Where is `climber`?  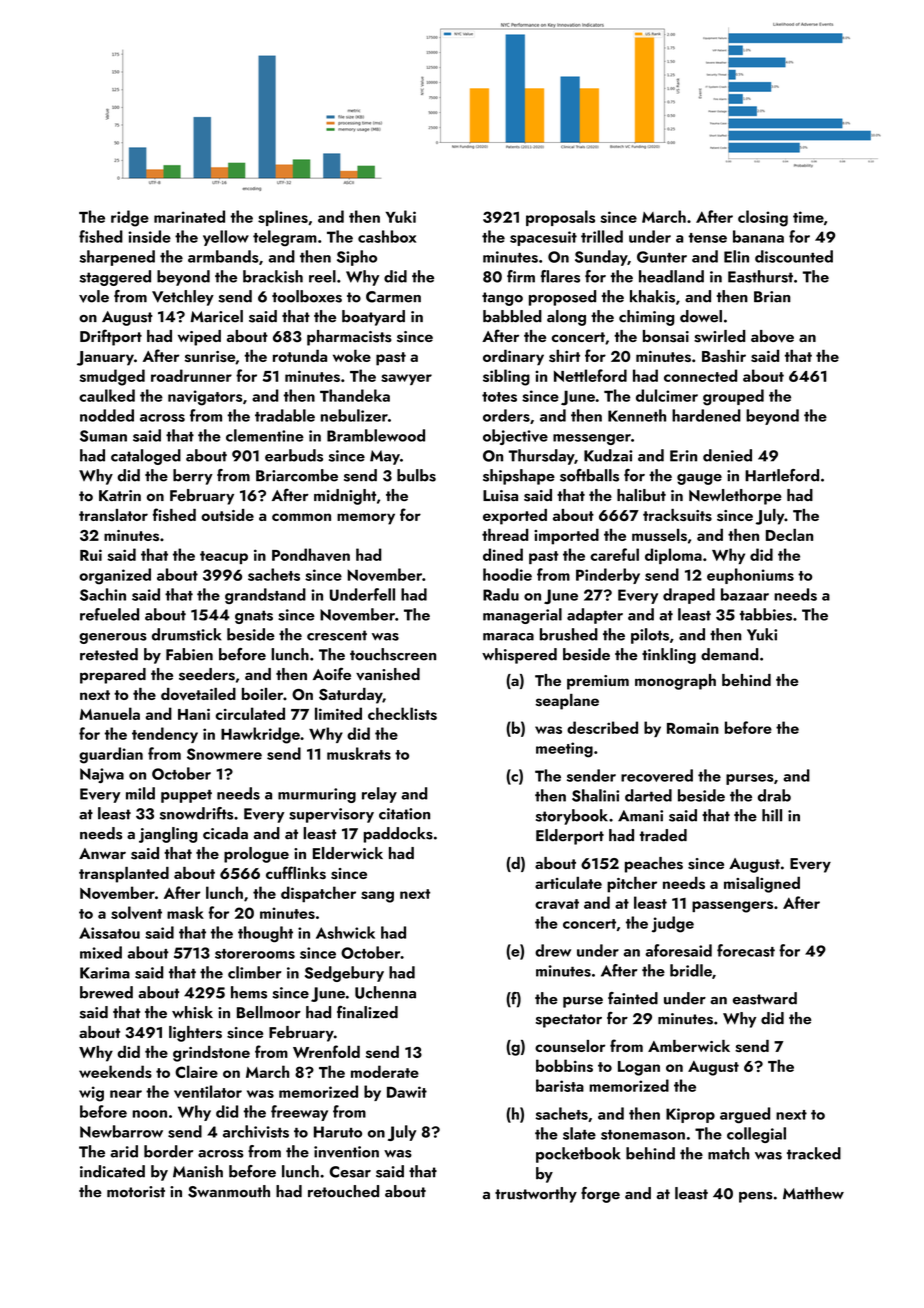
climber is located at coordinates (255, 972).
